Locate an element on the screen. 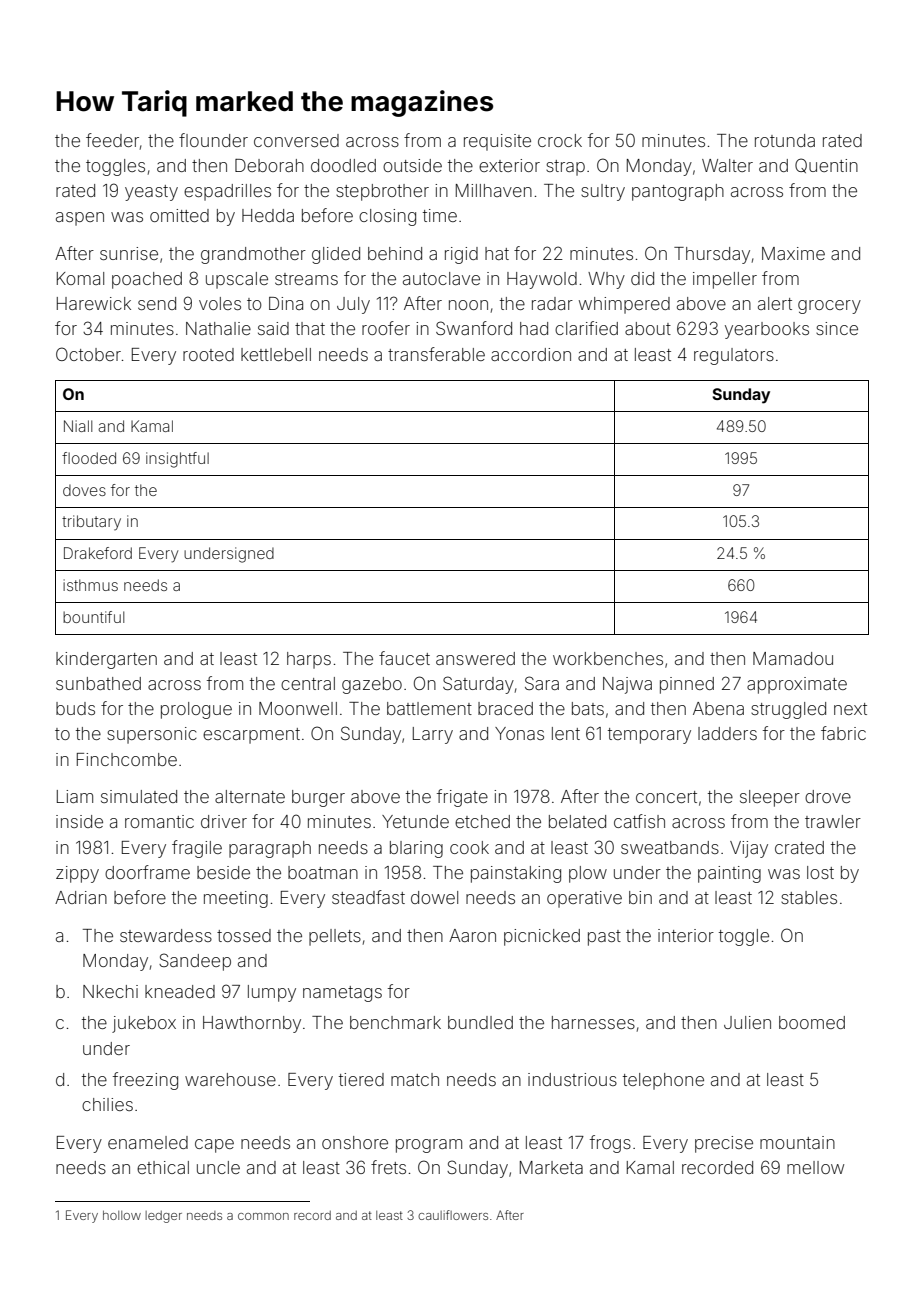 Image resolution: width=924 pixels, height=1314 pixels. workbenches is located at coordinates (608, 658).
